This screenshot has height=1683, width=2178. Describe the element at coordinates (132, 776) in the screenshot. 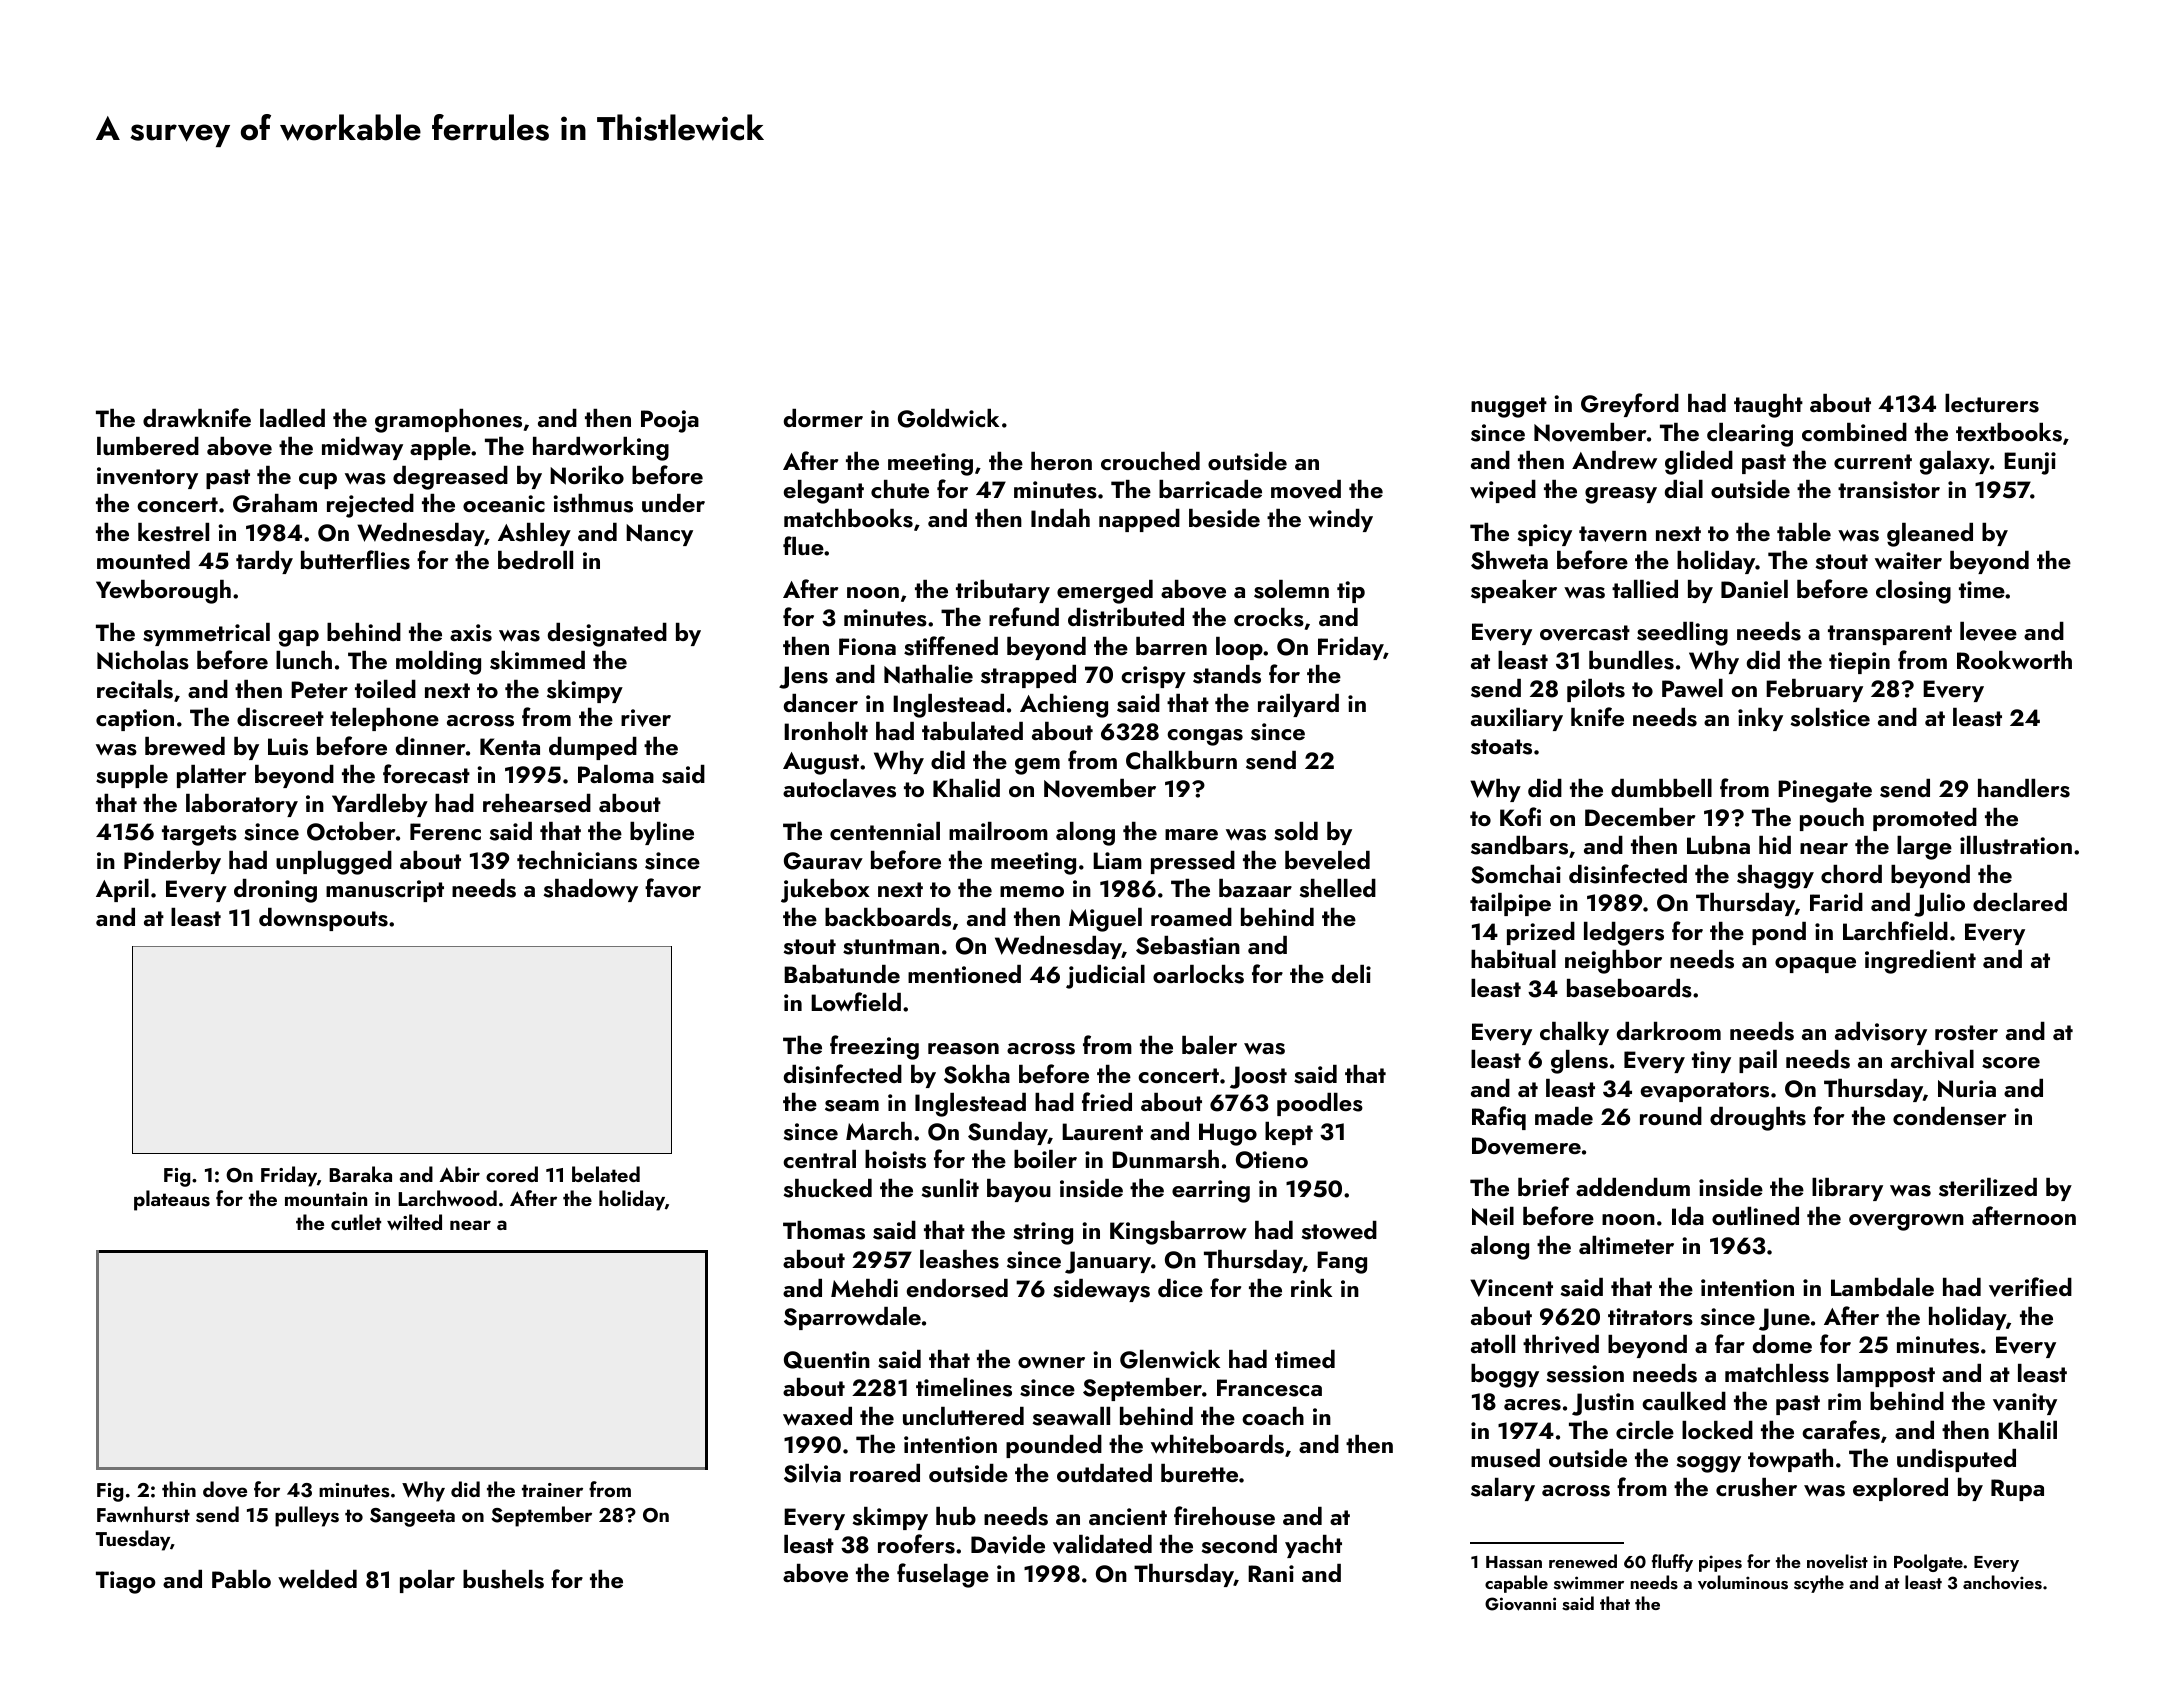

I see `supple` at that location.
